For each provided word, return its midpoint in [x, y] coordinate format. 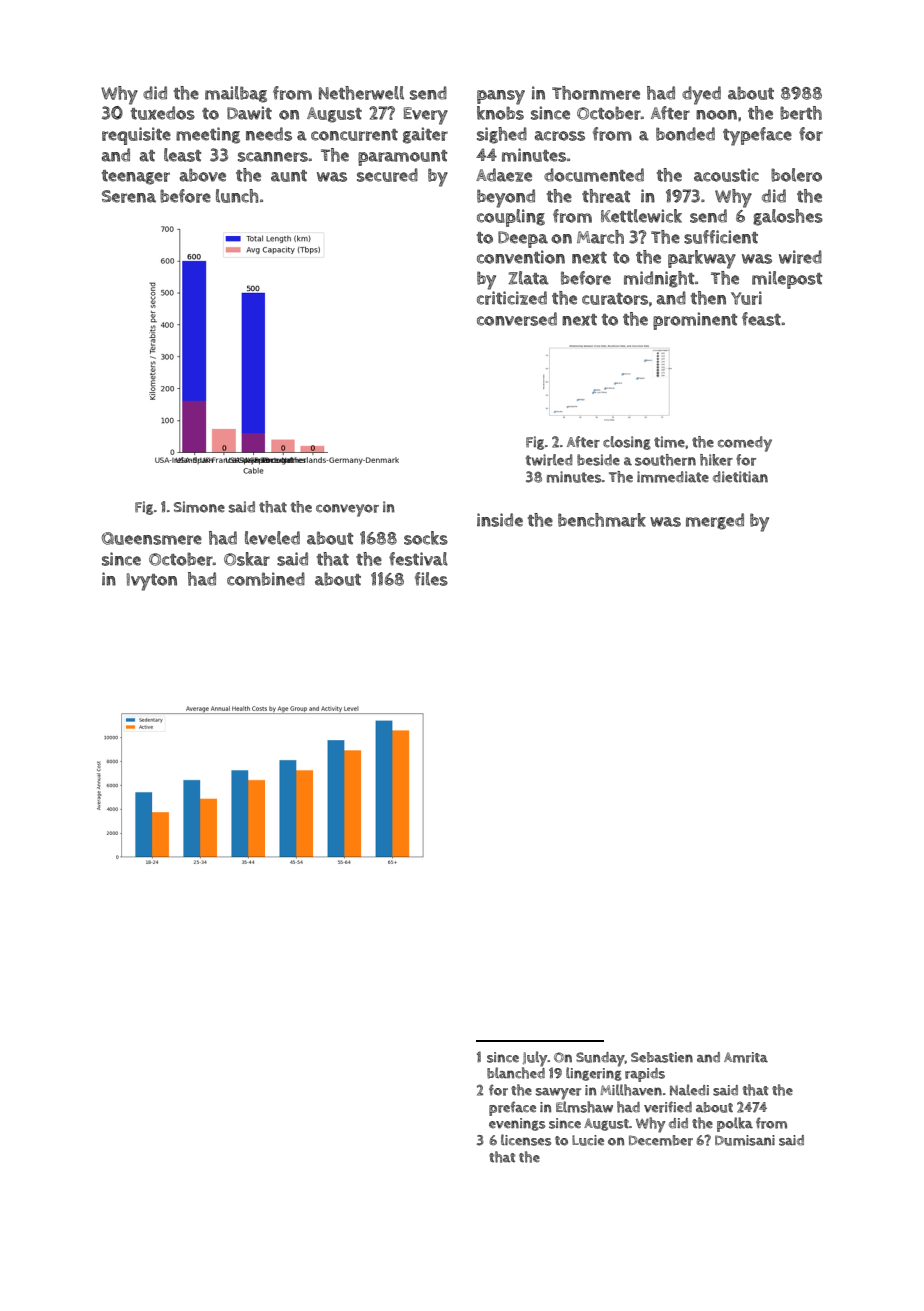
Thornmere [596, 93]
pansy [501, 97]
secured [387, 175]
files [431, 579]
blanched [516, 1073]
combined [266, 579]
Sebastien [662, 1057]
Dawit [249, 113]
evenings [517, 1124]
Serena [129, 196]
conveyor [347, 510]
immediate [673, 477]
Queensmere [152, 538]
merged [715, 521]
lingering [594, 1074]
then [708, 298]
